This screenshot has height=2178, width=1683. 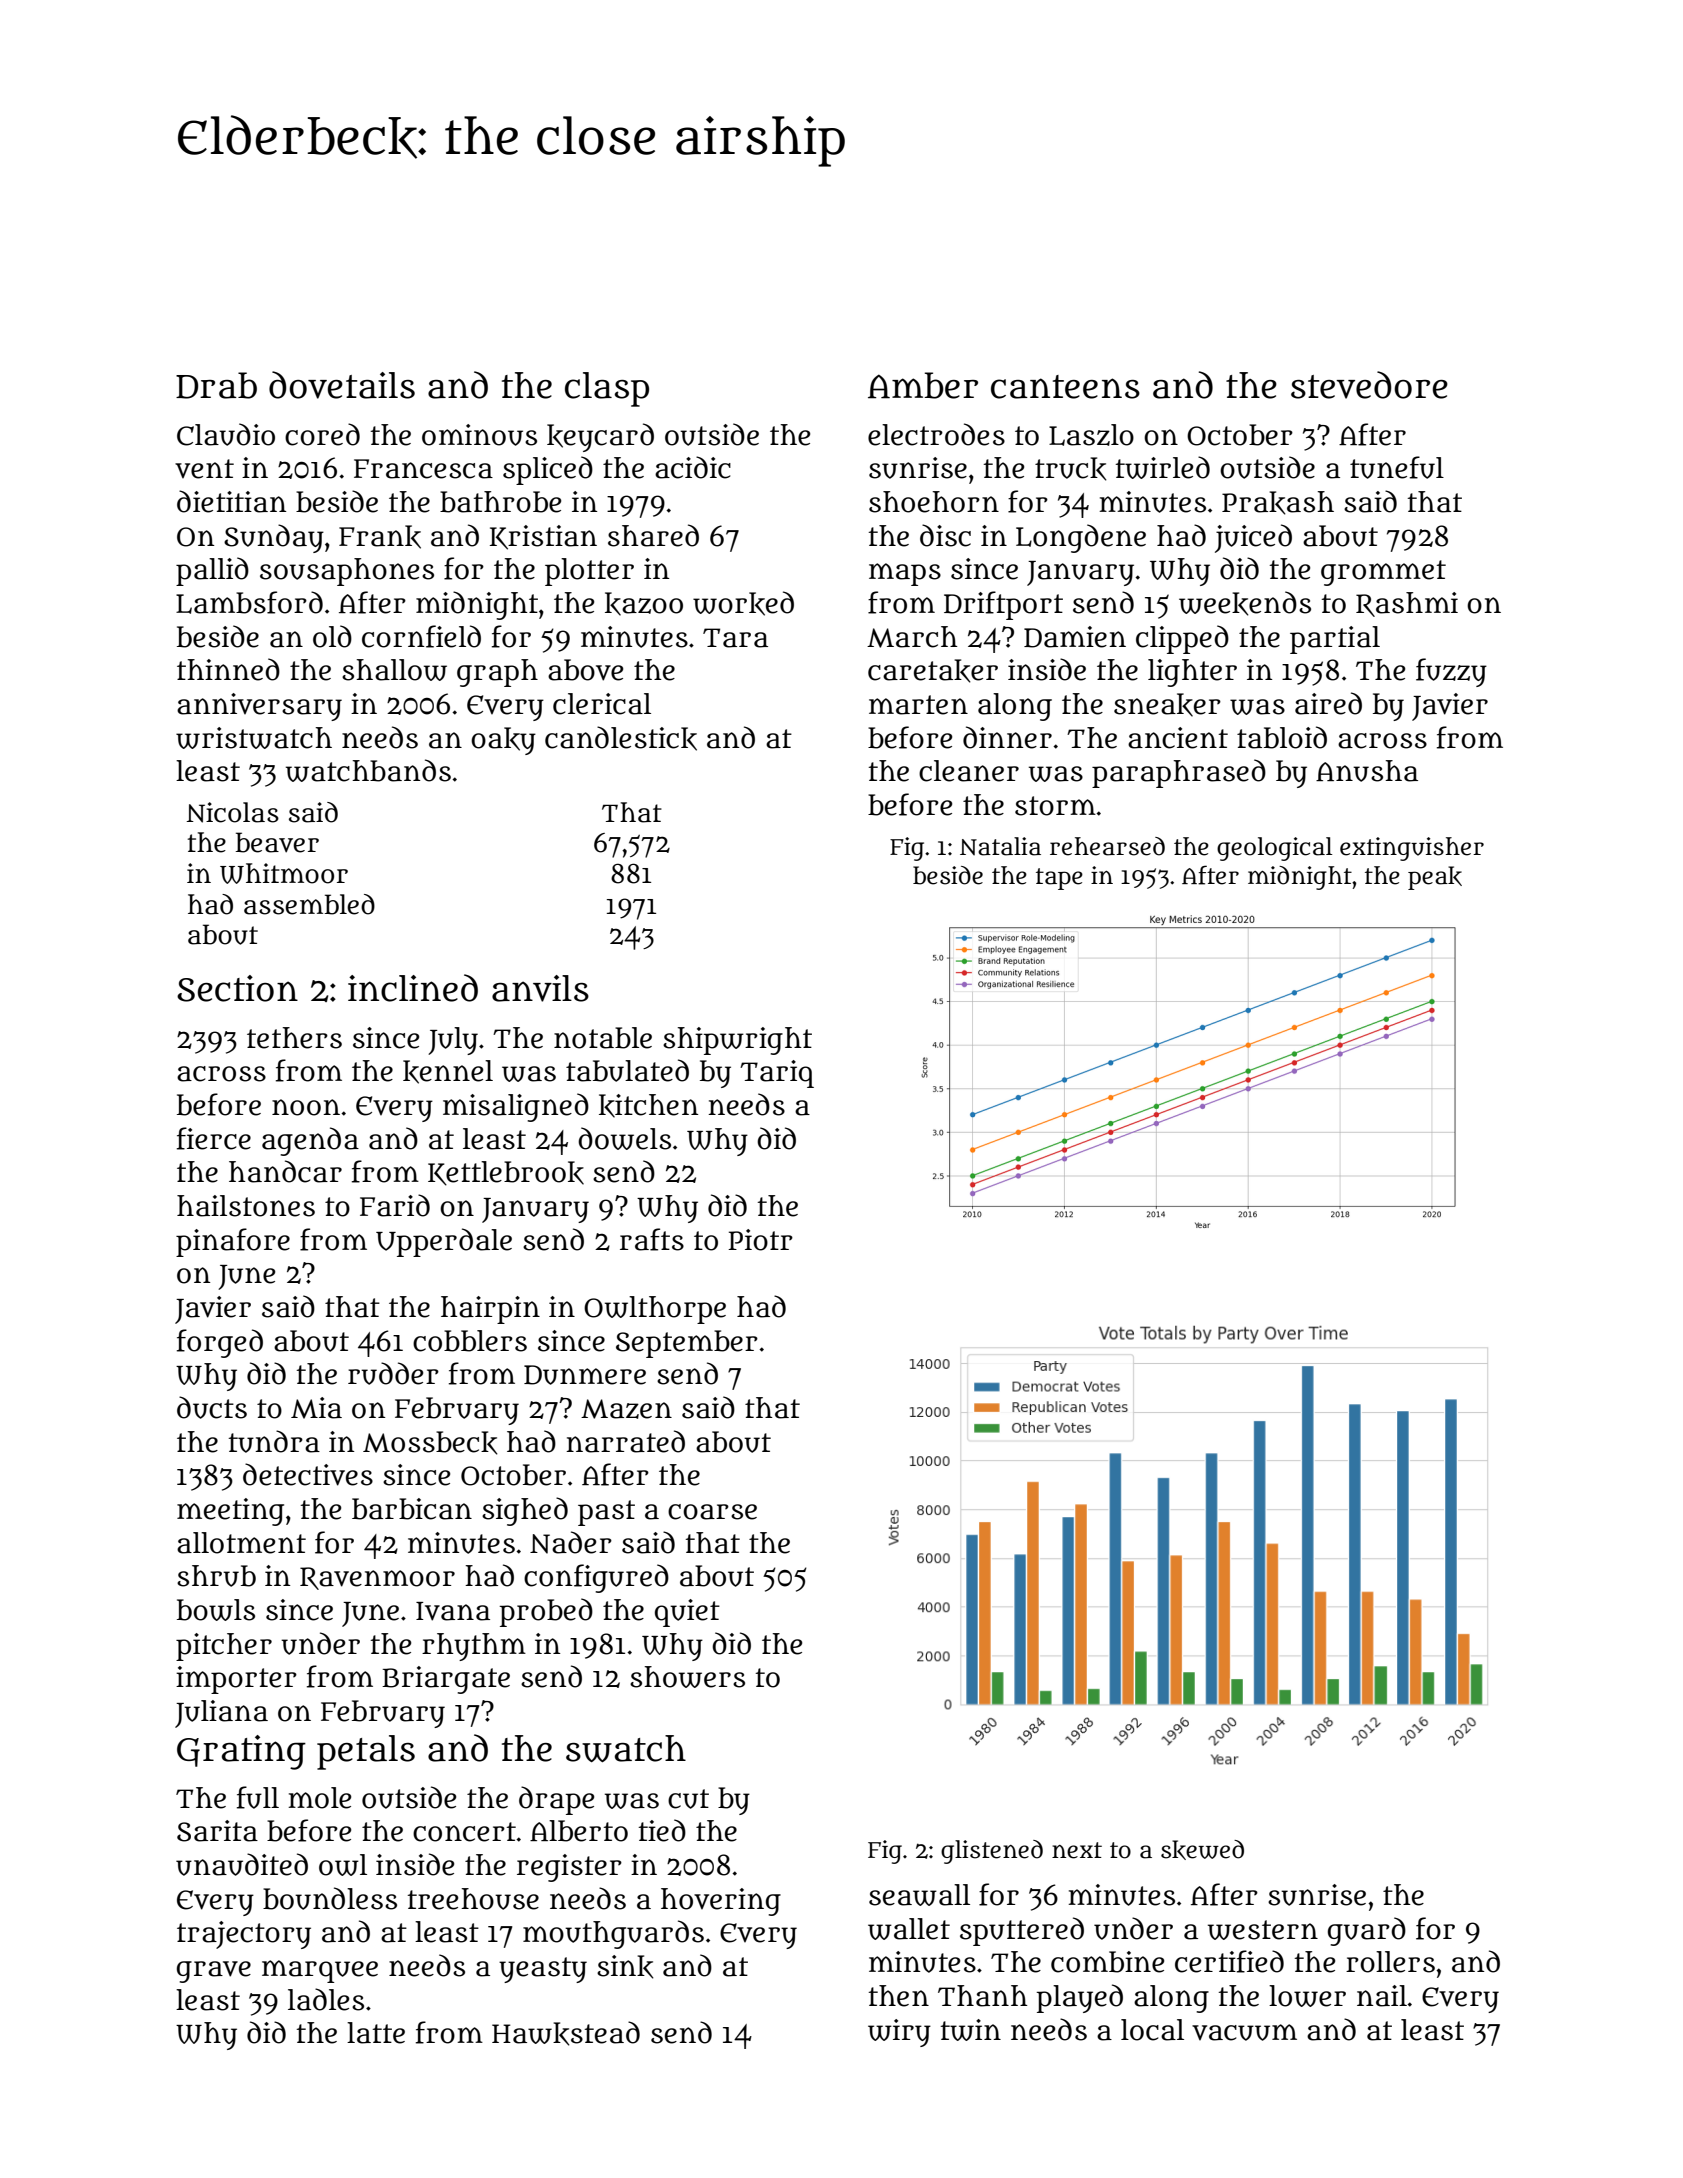 What do you see at coordinates (226, 434) in the screenshot?
I see `Claudio` at bounding box center [226, 434].
